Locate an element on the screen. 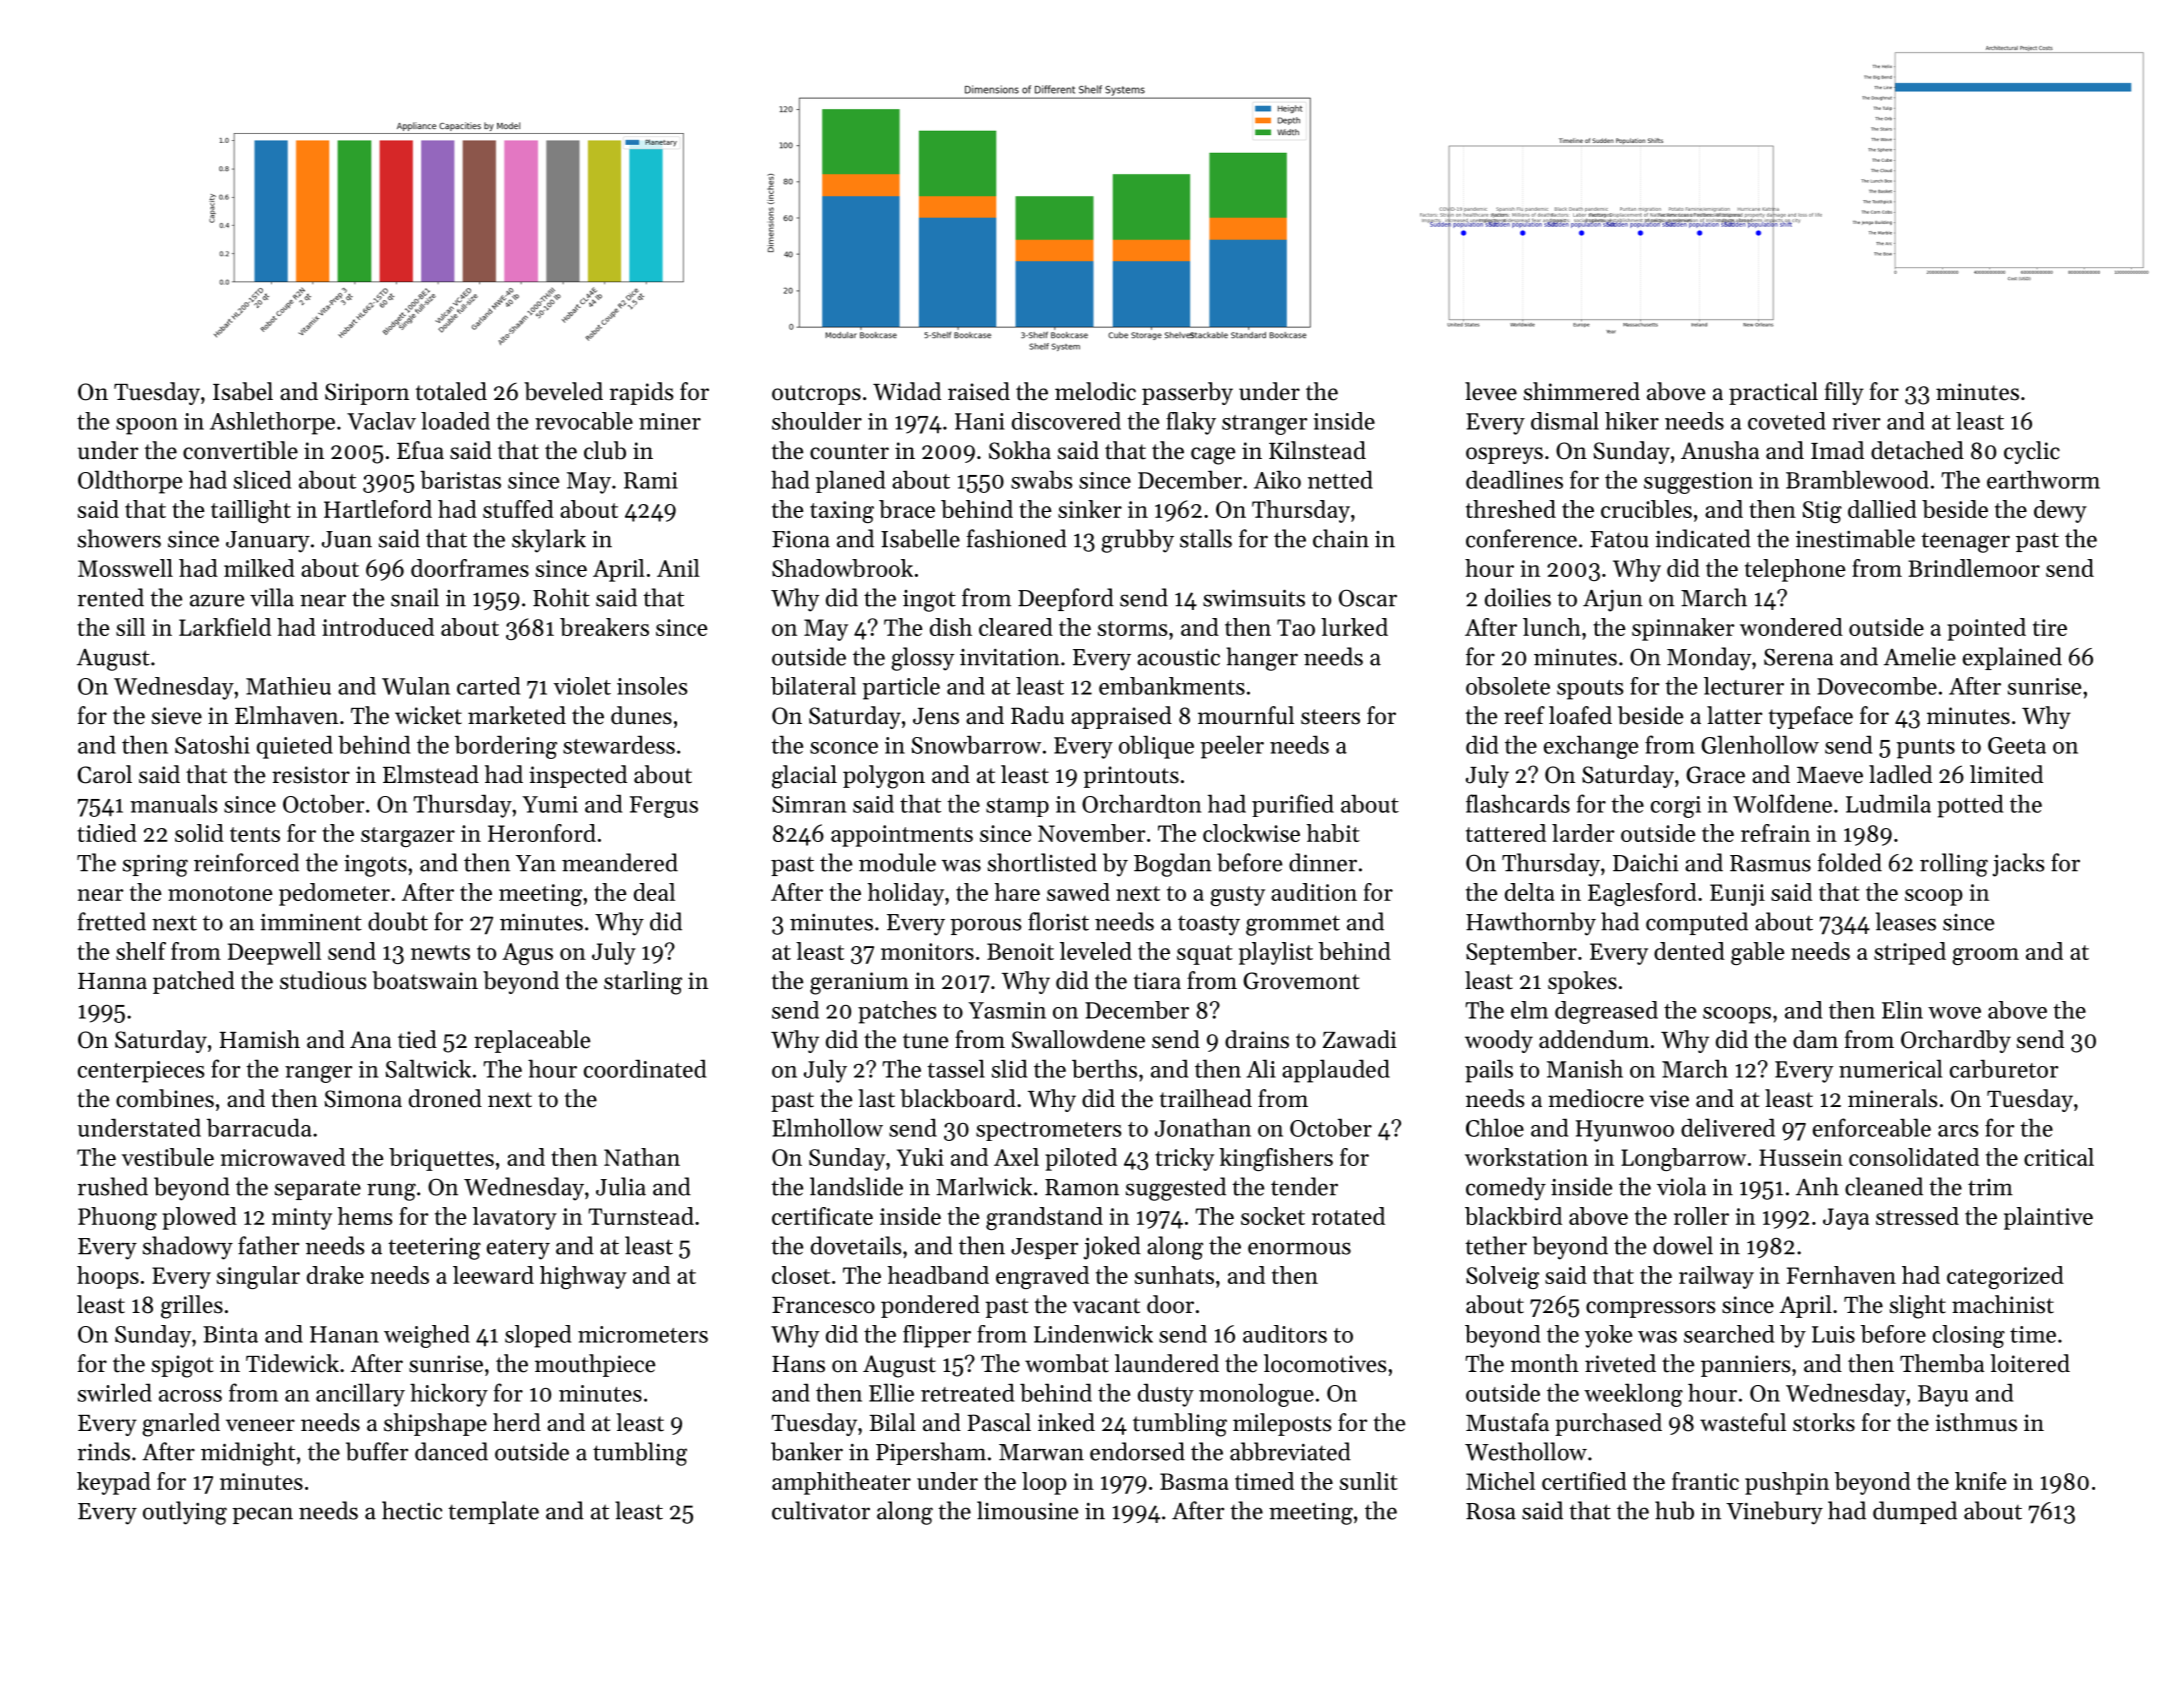 This screenshot has height=1683, width=2178. fretted is located at coordinates (112, 921).
